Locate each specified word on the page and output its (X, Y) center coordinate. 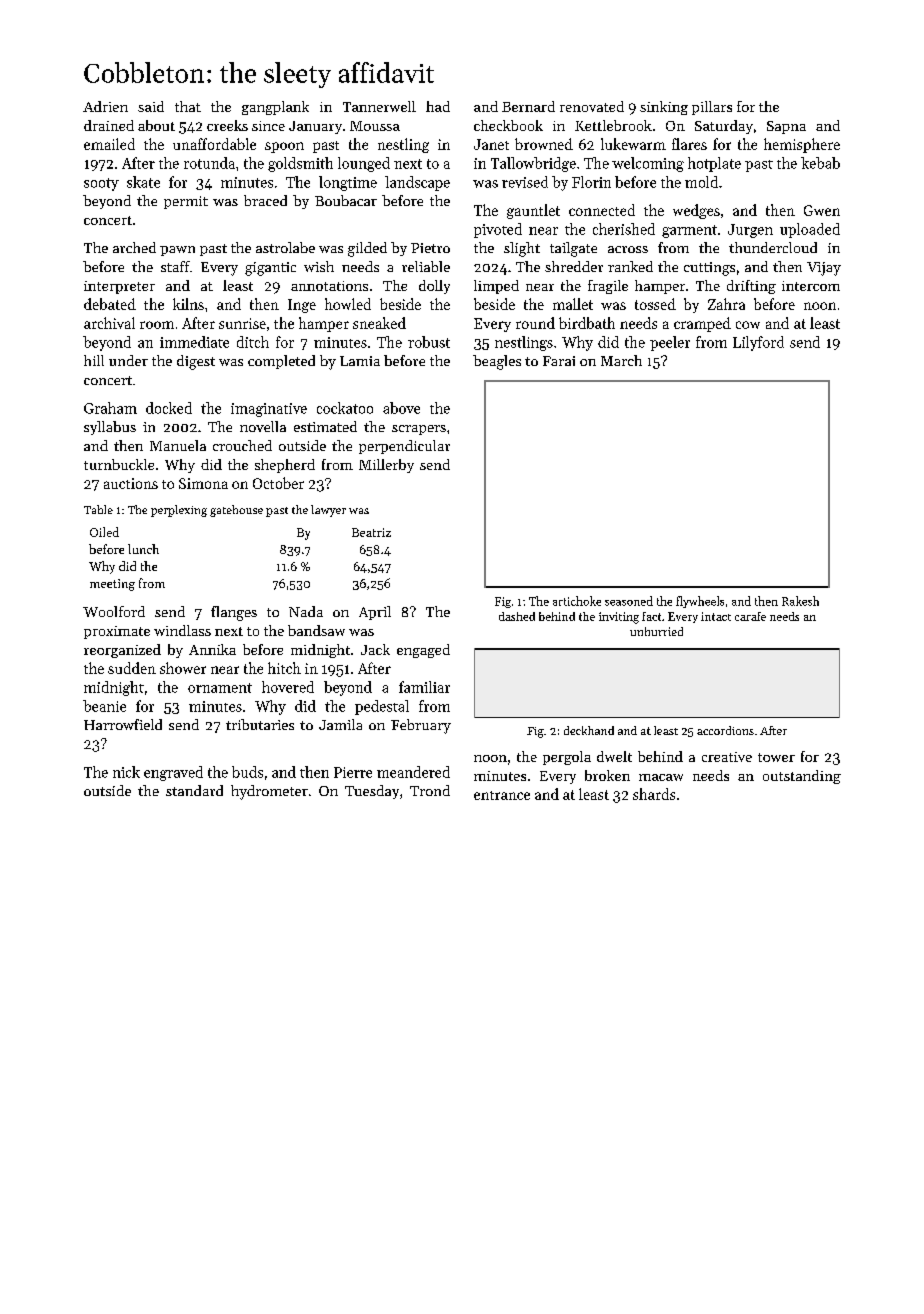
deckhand (589, 730)
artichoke (577, 601)
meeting (112, 585)
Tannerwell (379, 106)
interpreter (119, 287)
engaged (423, 651)
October (278, 483)
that (188, 106)
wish (319, 266)
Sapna (786, 127)
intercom (811, 286)
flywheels (700, 602)
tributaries (260, 724)
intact (716, 616)
